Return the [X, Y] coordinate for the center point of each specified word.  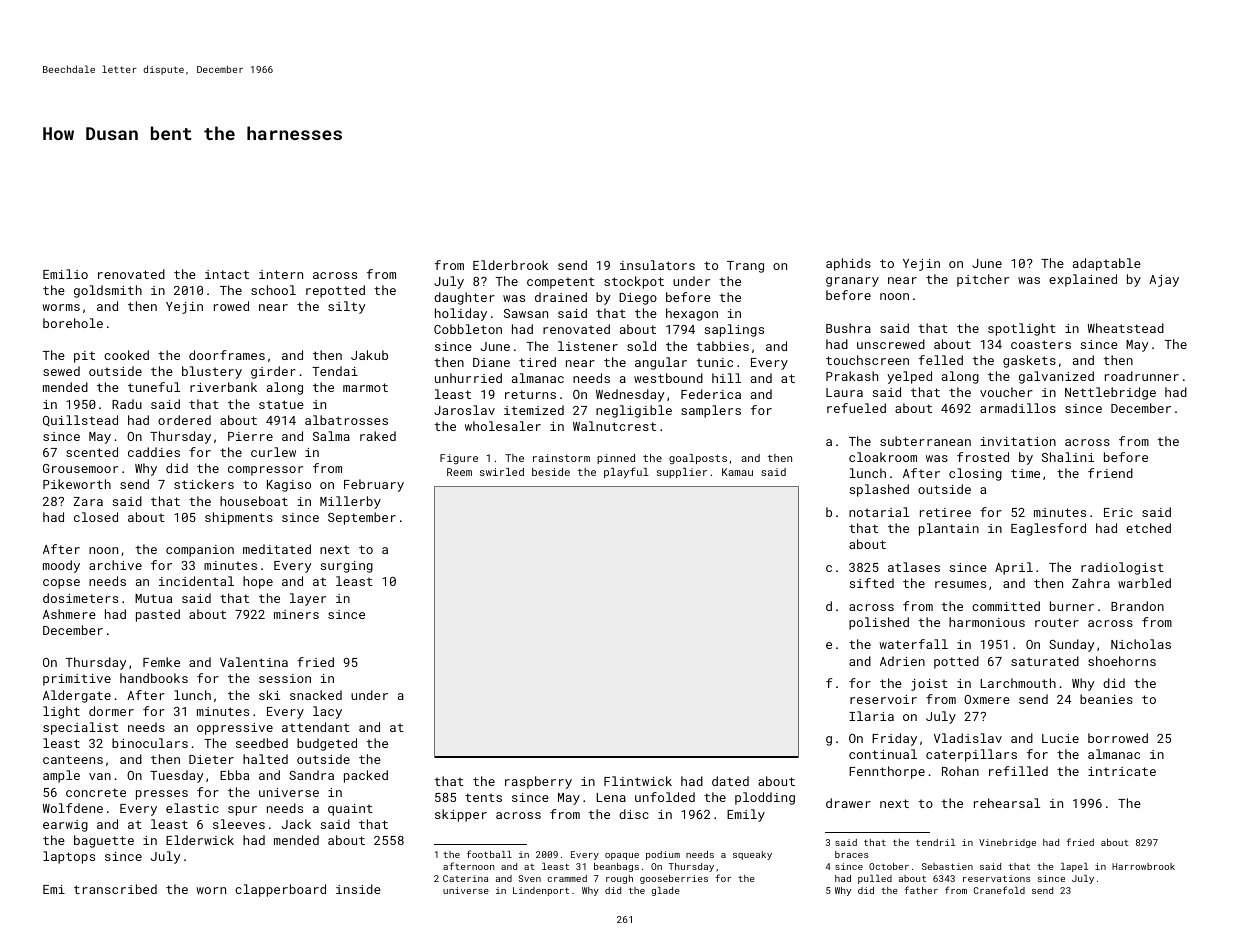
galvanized [1056, 377]
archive [115, 565]
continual [883, 754]
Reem [459, 472]
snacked [316, 695]
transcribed [115, 889]
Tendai [335, 371]
